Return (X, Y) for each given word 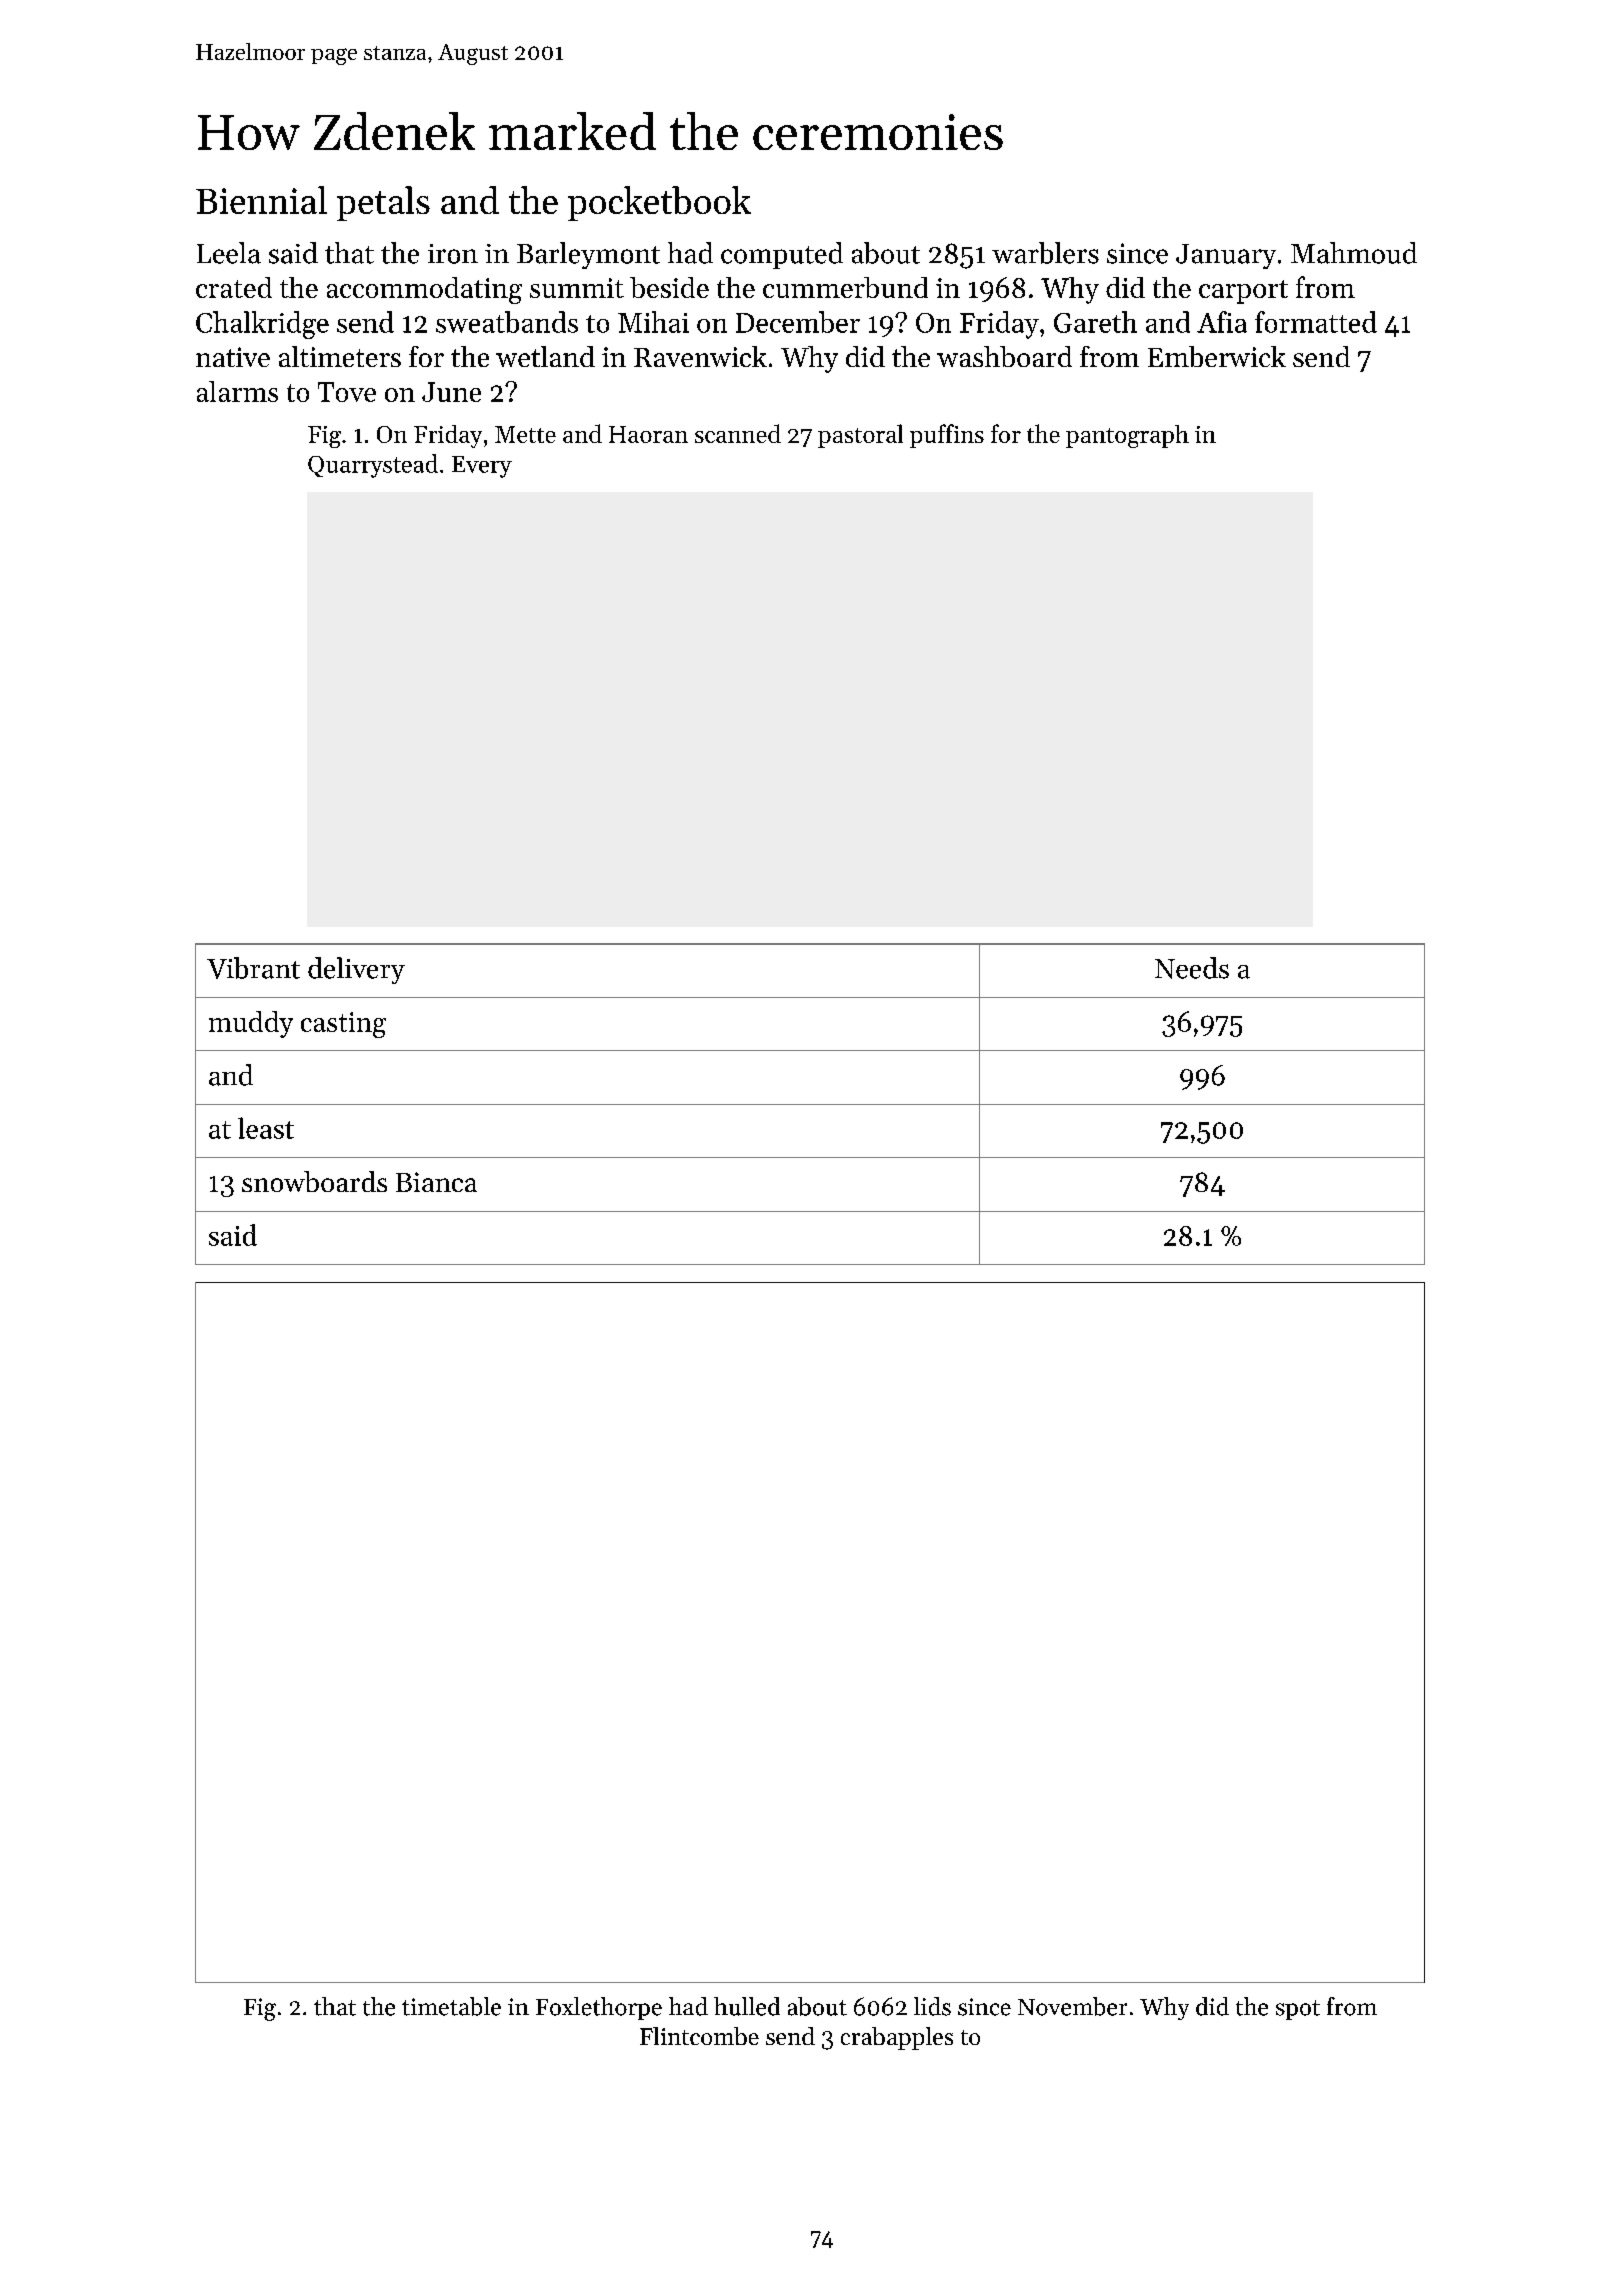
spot (1298, 2010)
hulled (747, 2006)
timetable (451, 2006)
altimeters (340, 356)
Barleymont (588, 255)
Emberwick (1217, 356)
